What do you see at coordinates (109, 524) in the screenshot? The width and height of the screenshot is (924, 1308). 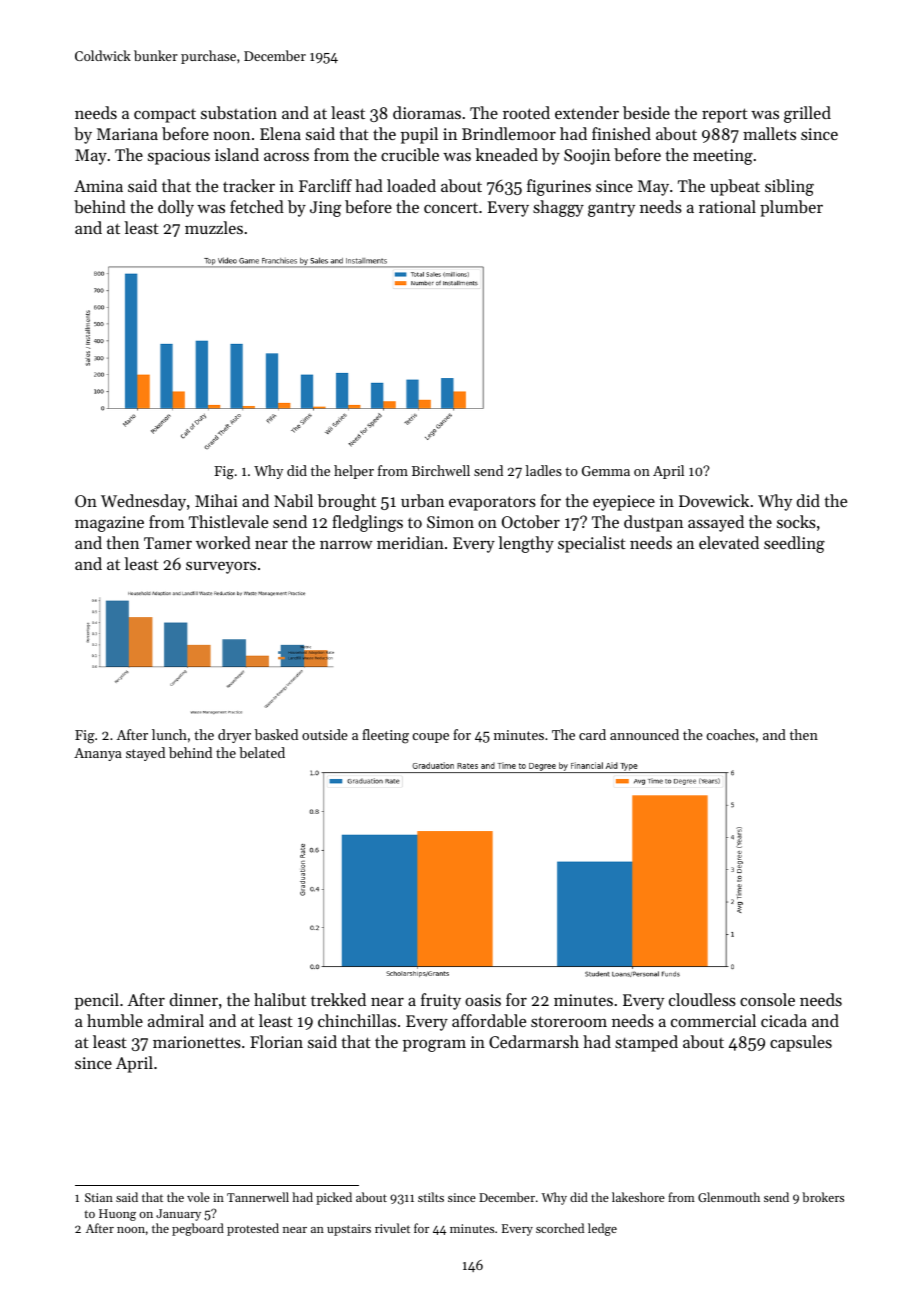 I see `magazine` at bounding box center [109, 524].
